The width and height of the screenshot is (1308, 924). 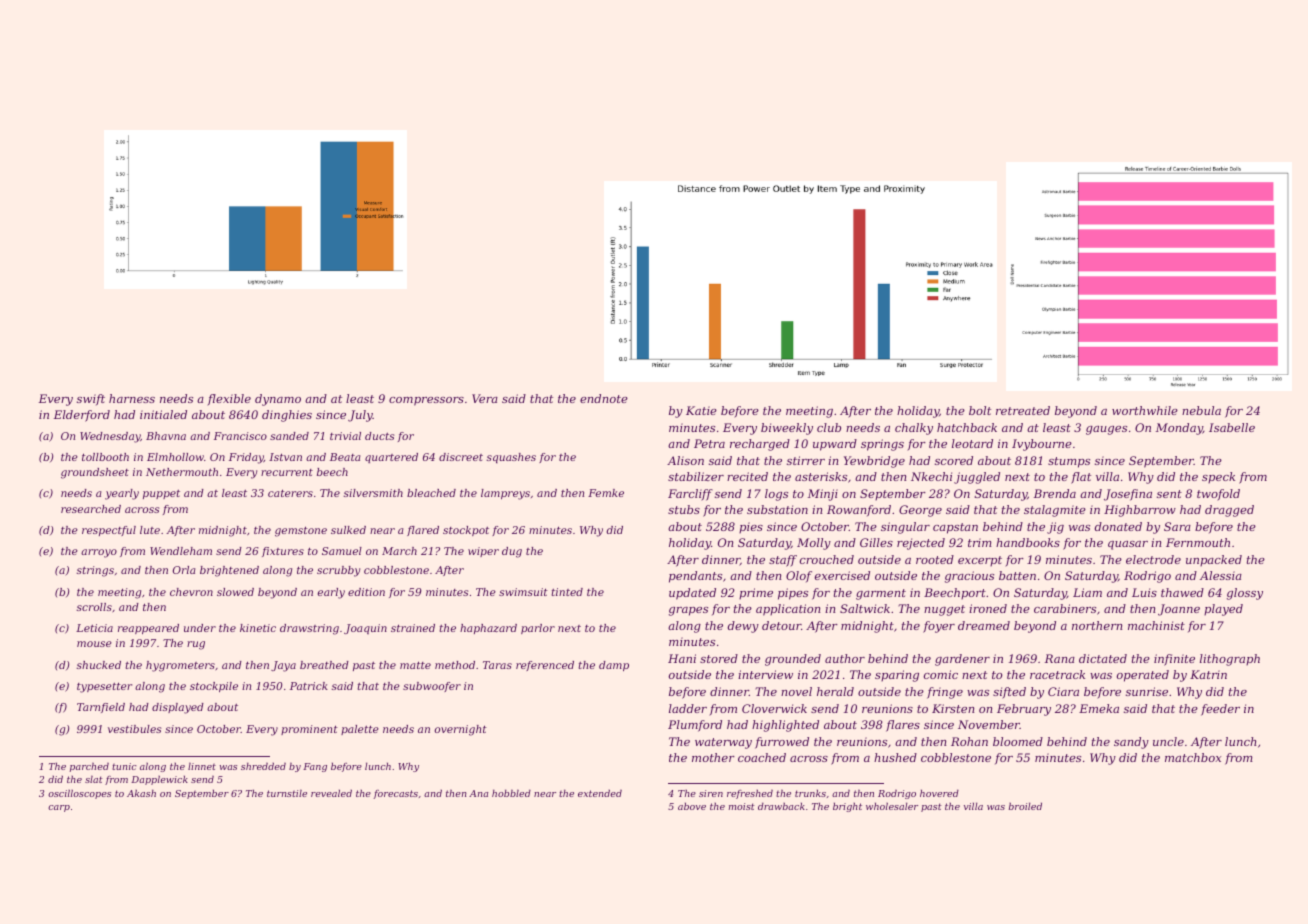 I want to click on groundsheet, so click(x=95, y=473).
